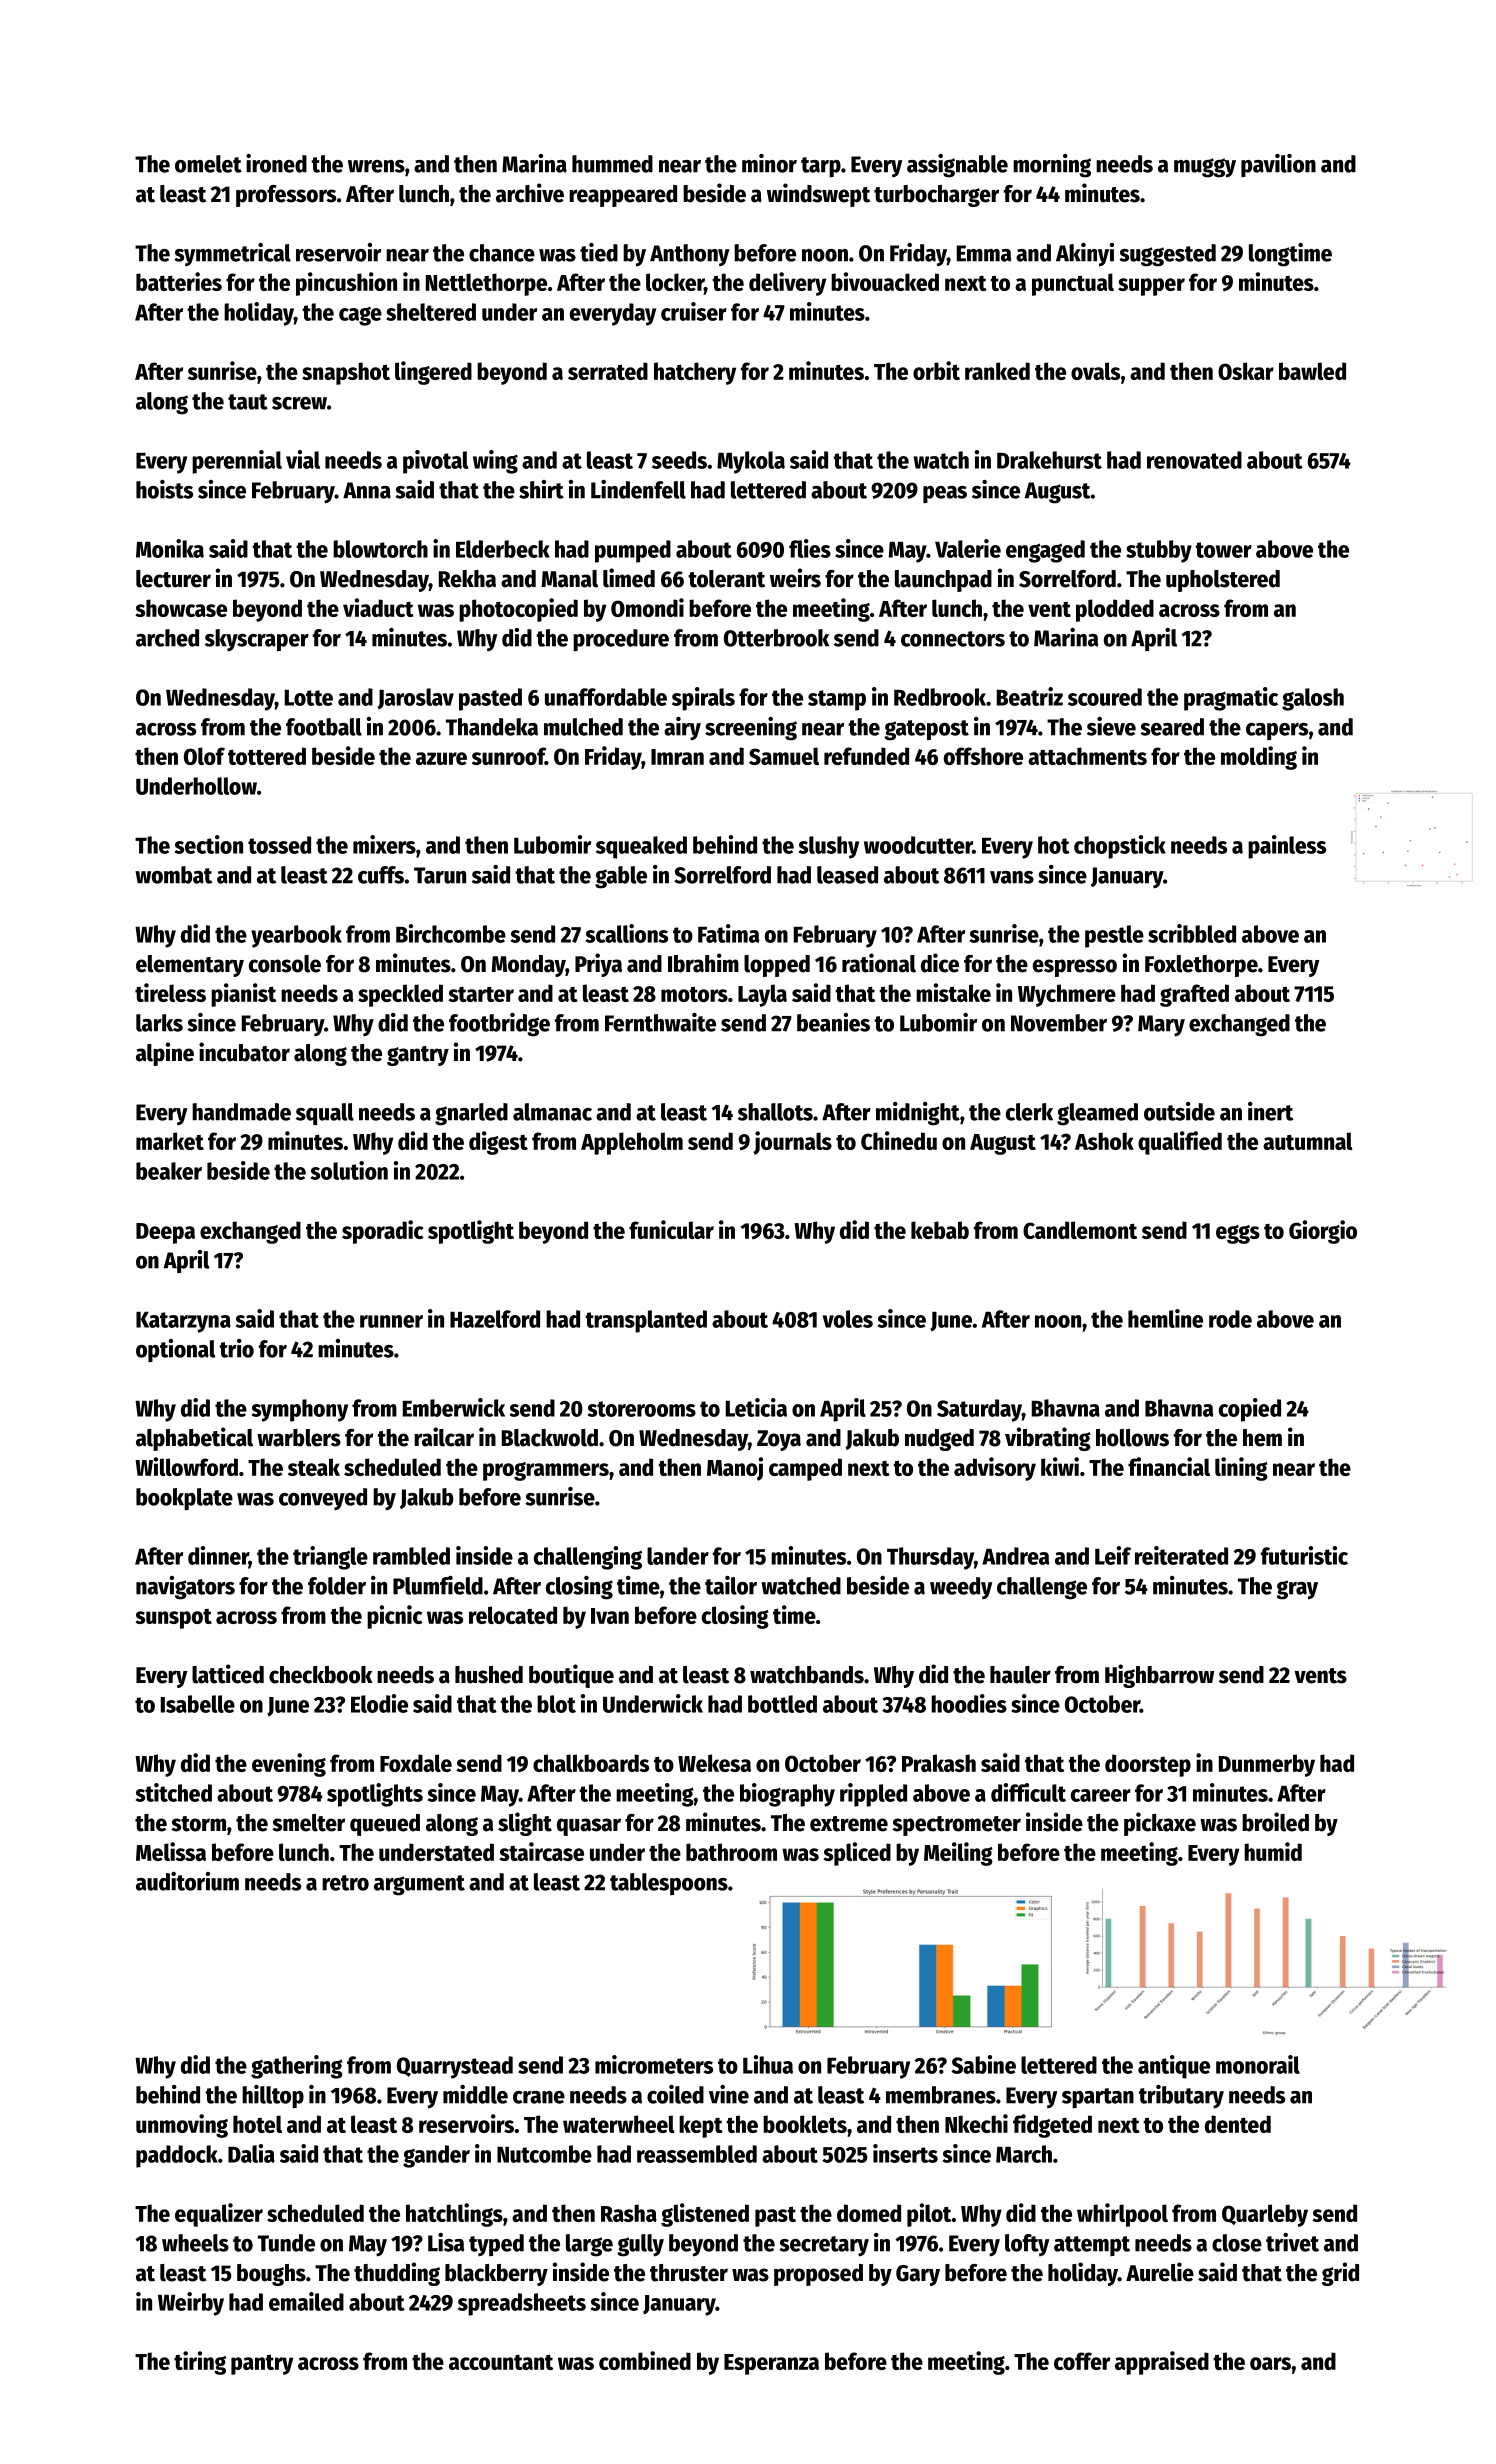 The width and height of the screenshot is (1496, 2464). Describe the element at coordinates (612, 164) in the screenshot. I see `hummed` at that location.
